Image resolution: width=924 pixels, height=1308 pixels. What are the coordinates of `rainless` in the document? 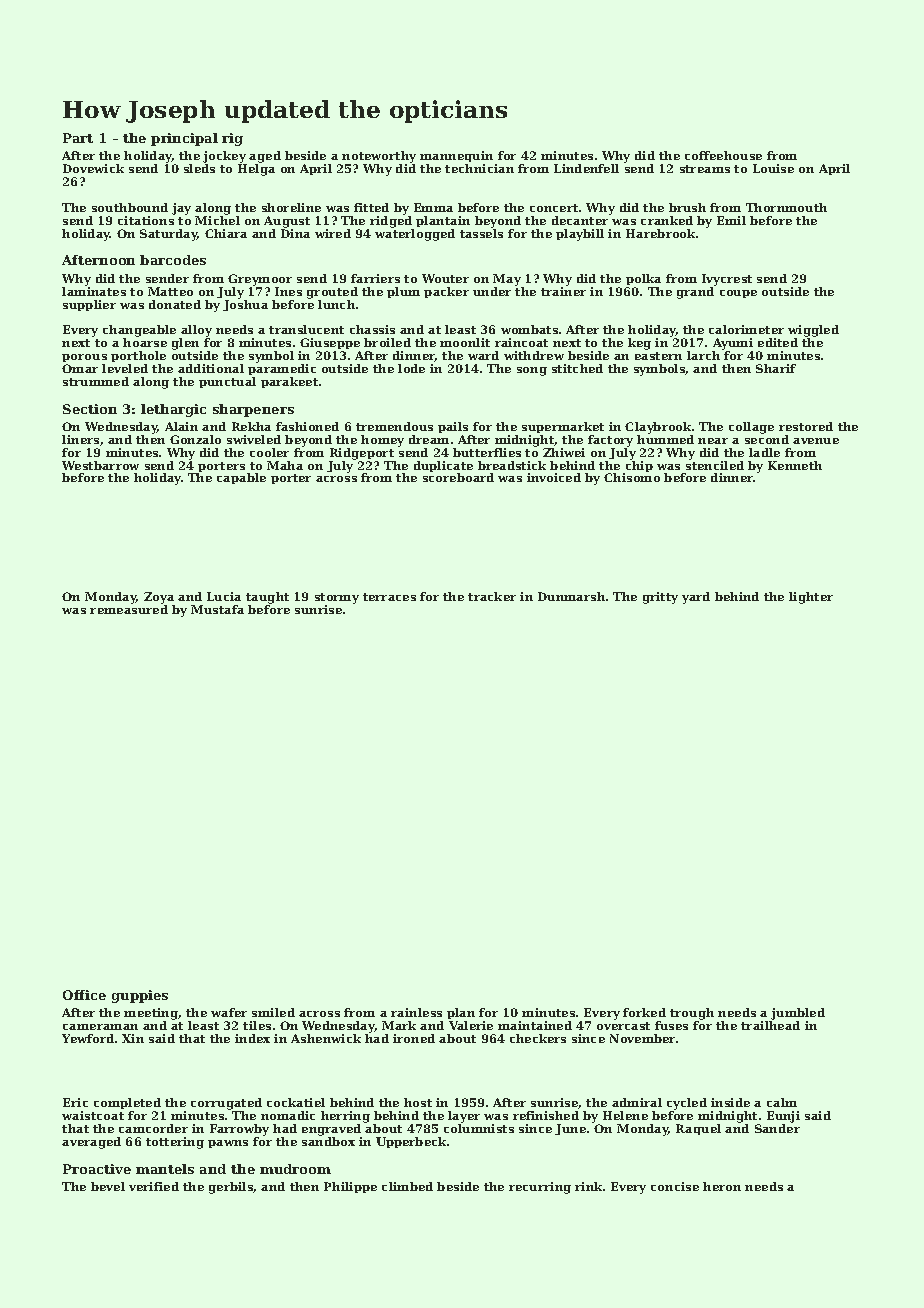 It's located at (416, 1012).
